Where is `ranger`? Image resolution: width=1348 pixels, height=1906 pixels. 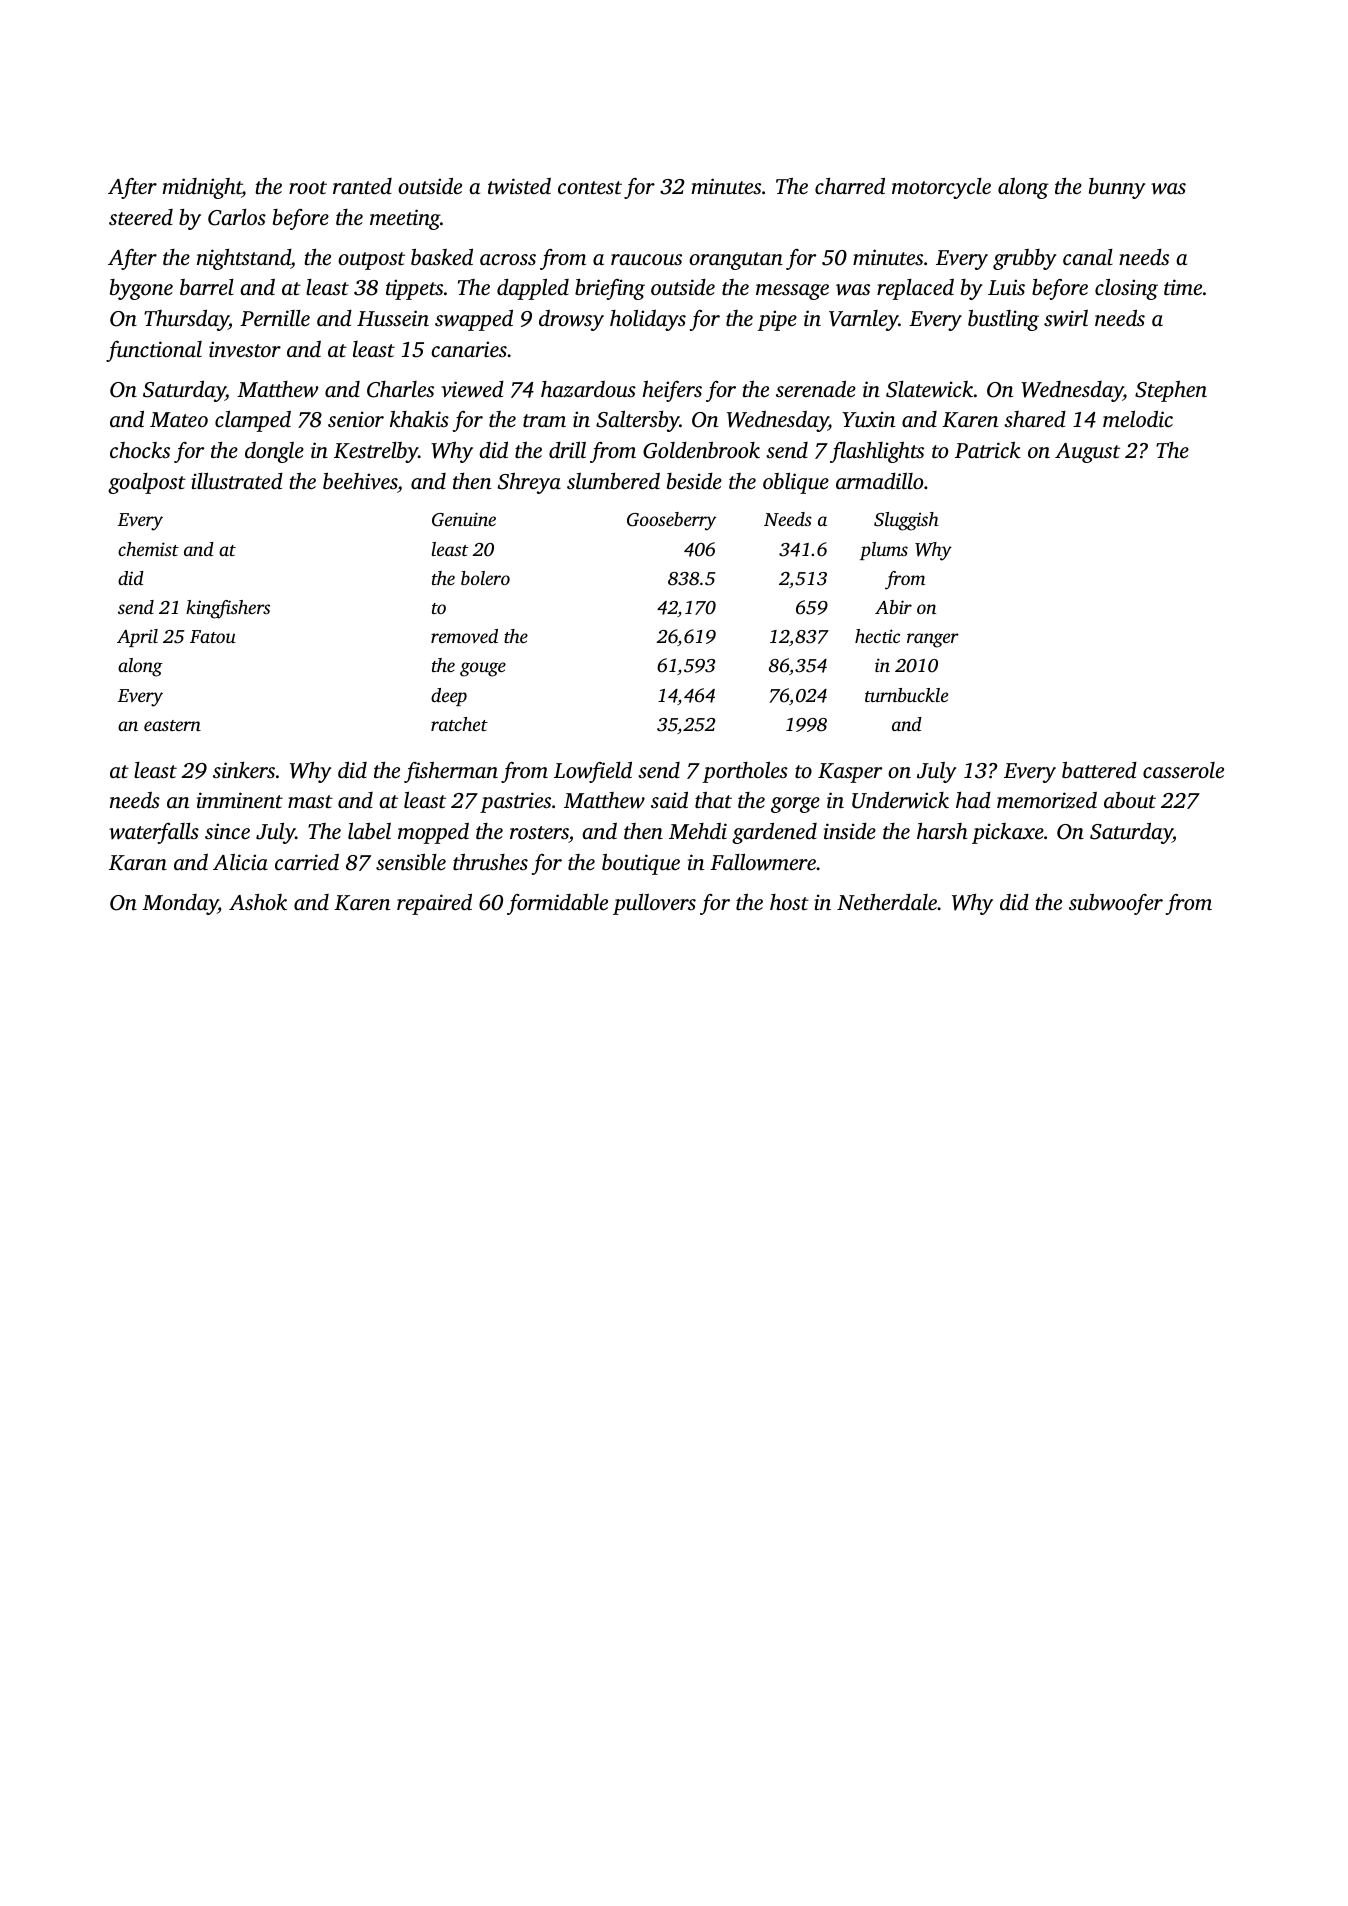 ranger is located at coordinates (933, 640).
